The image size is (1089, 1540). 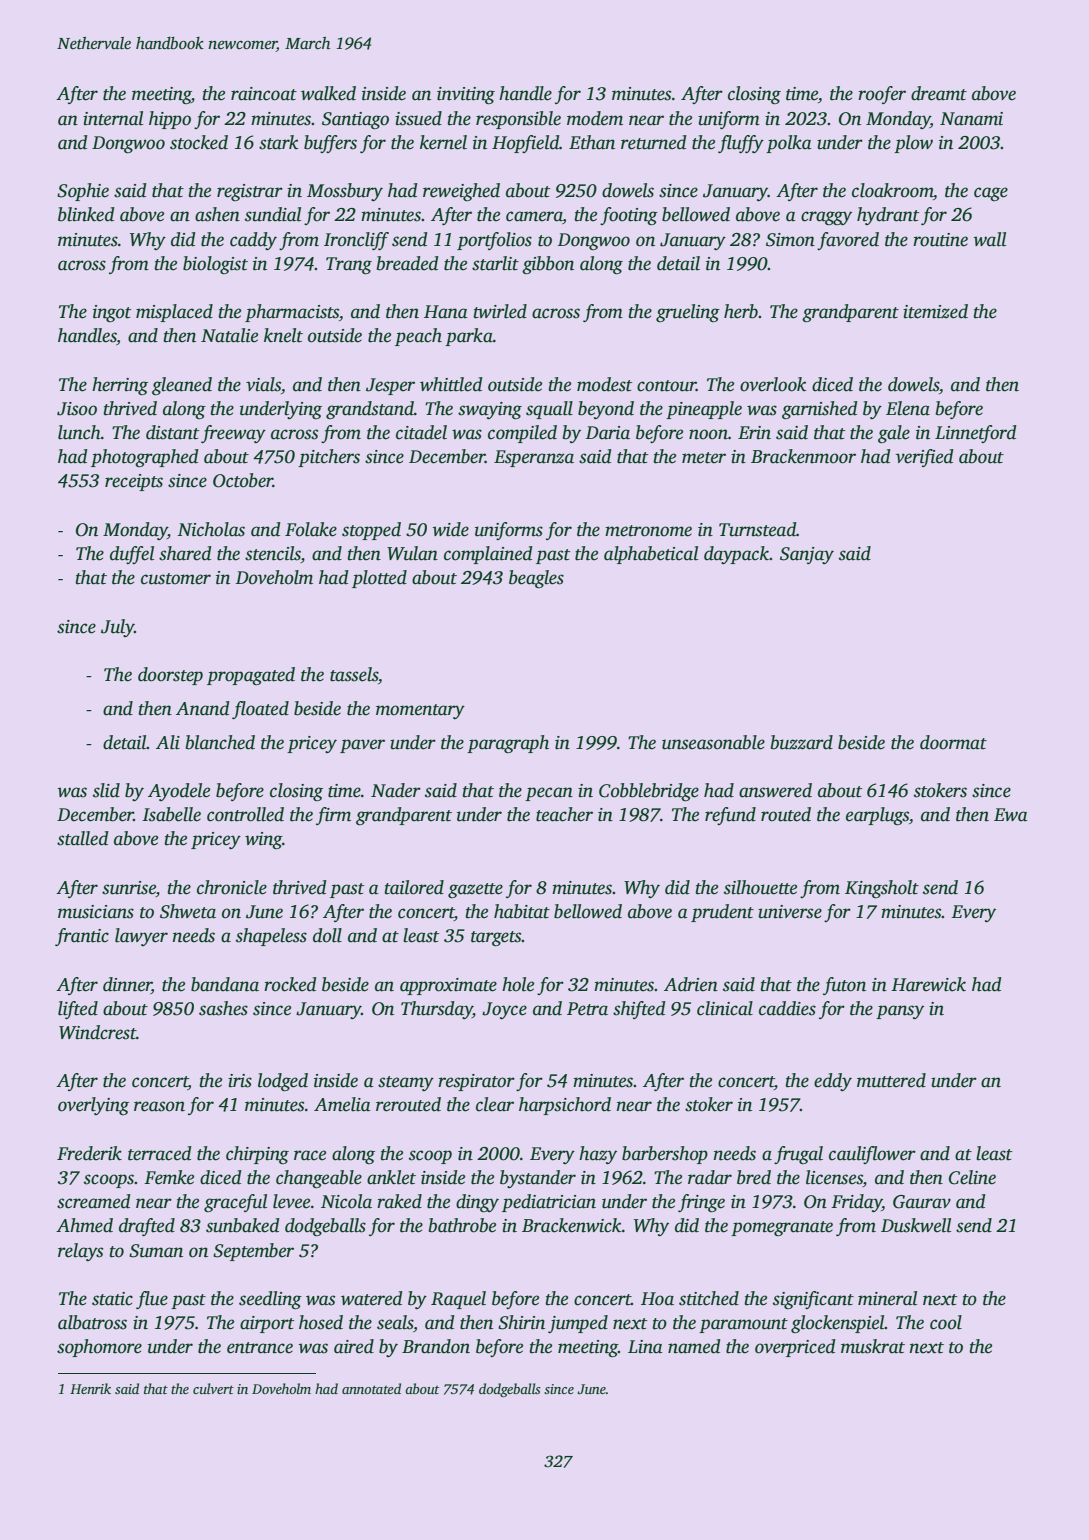 I want to click on Henrik, so click(x=90, y=1388).
